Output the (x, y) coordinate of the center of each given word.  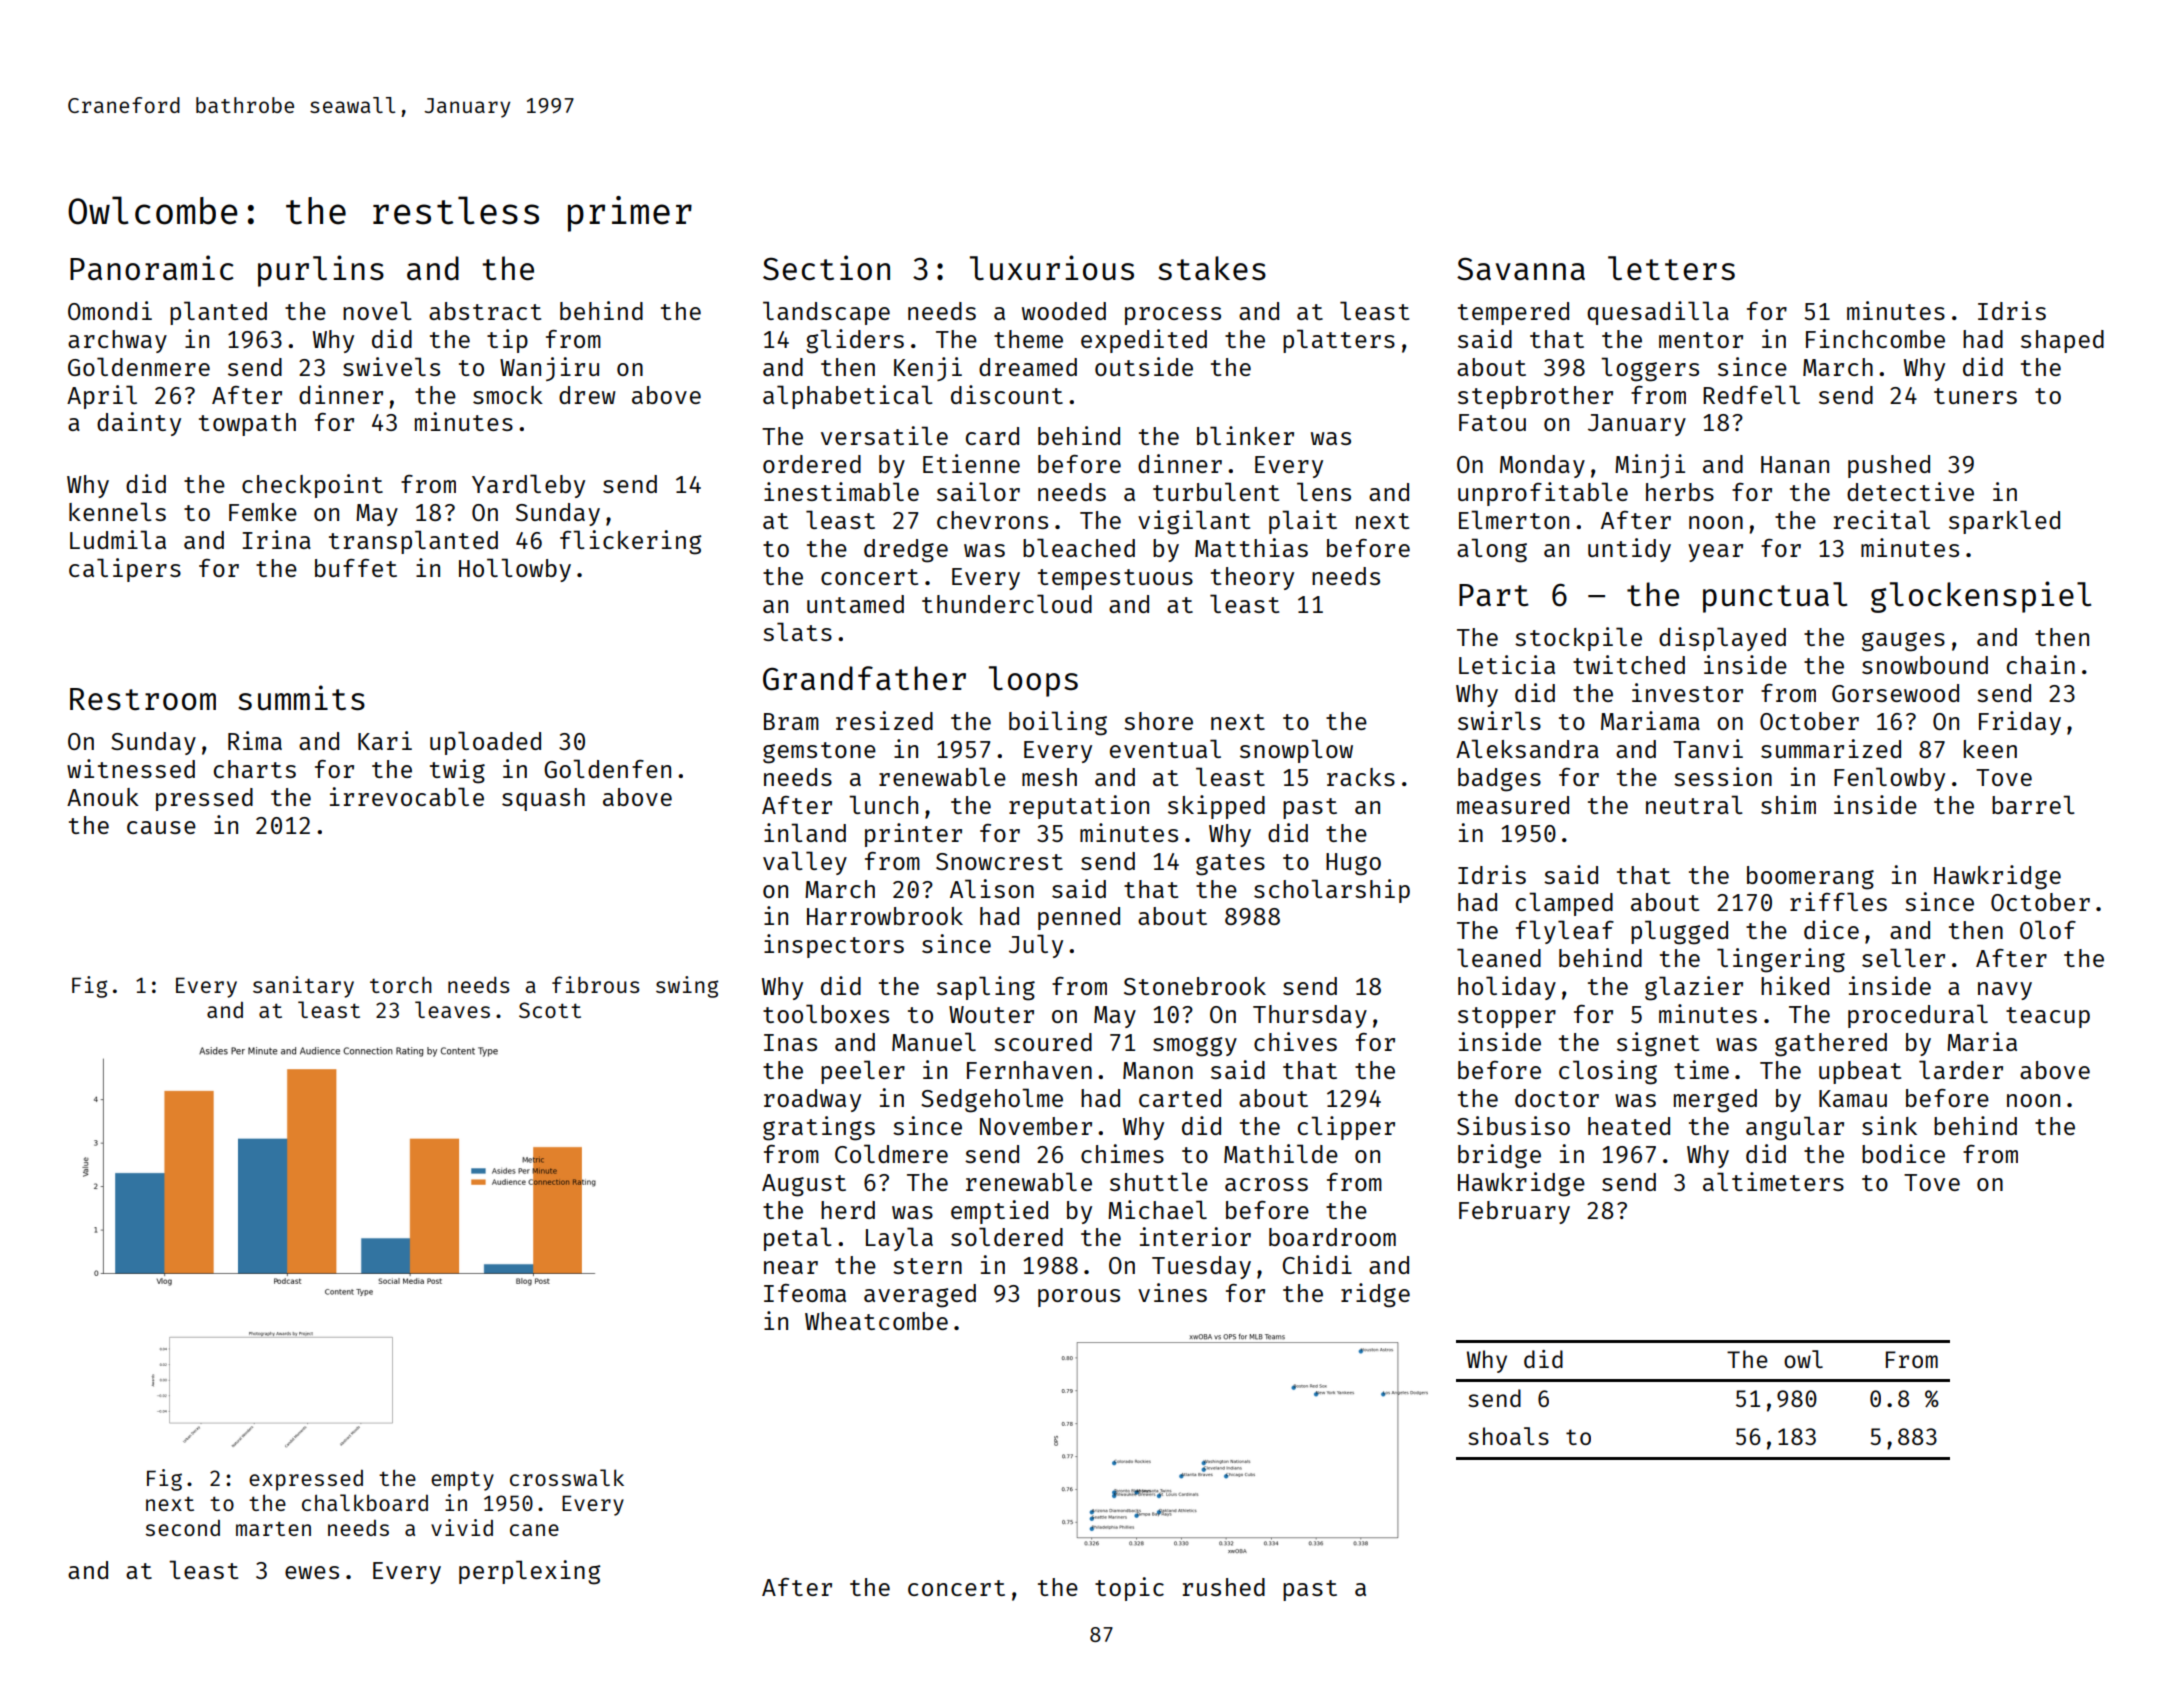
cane (534, 1530)
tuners (1975, 396)
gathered (1831, 1045)
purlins (321, 271)
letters (1671, 268)
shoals (1508, 1436)
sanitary (303, 987)
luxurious (1052, 268)
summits (301, 698)
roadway (812, 1100)
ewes (312, 1572)
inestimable (841, 491)
